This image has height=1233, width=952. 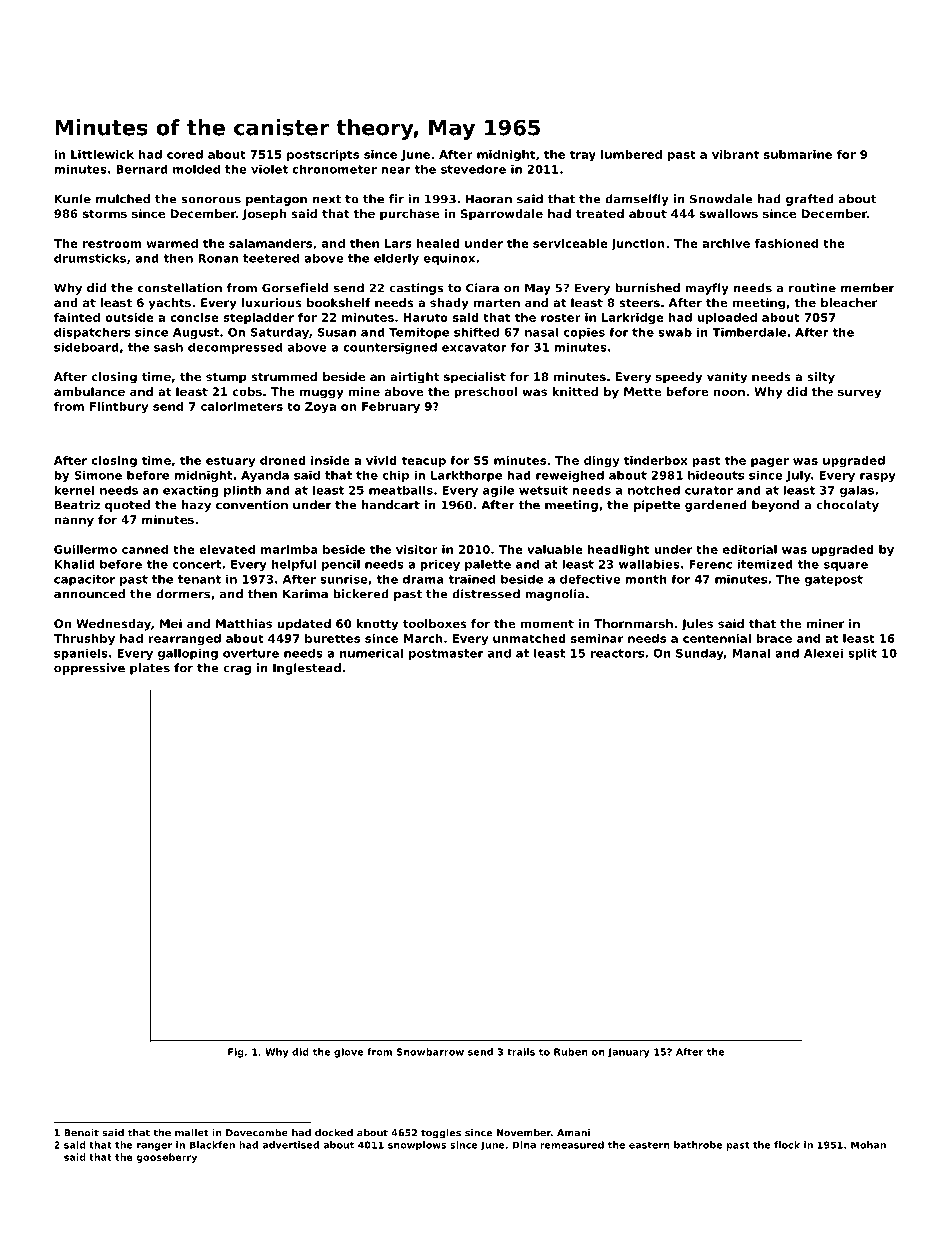 I want to click on palette, so click(x=488, y=565).
